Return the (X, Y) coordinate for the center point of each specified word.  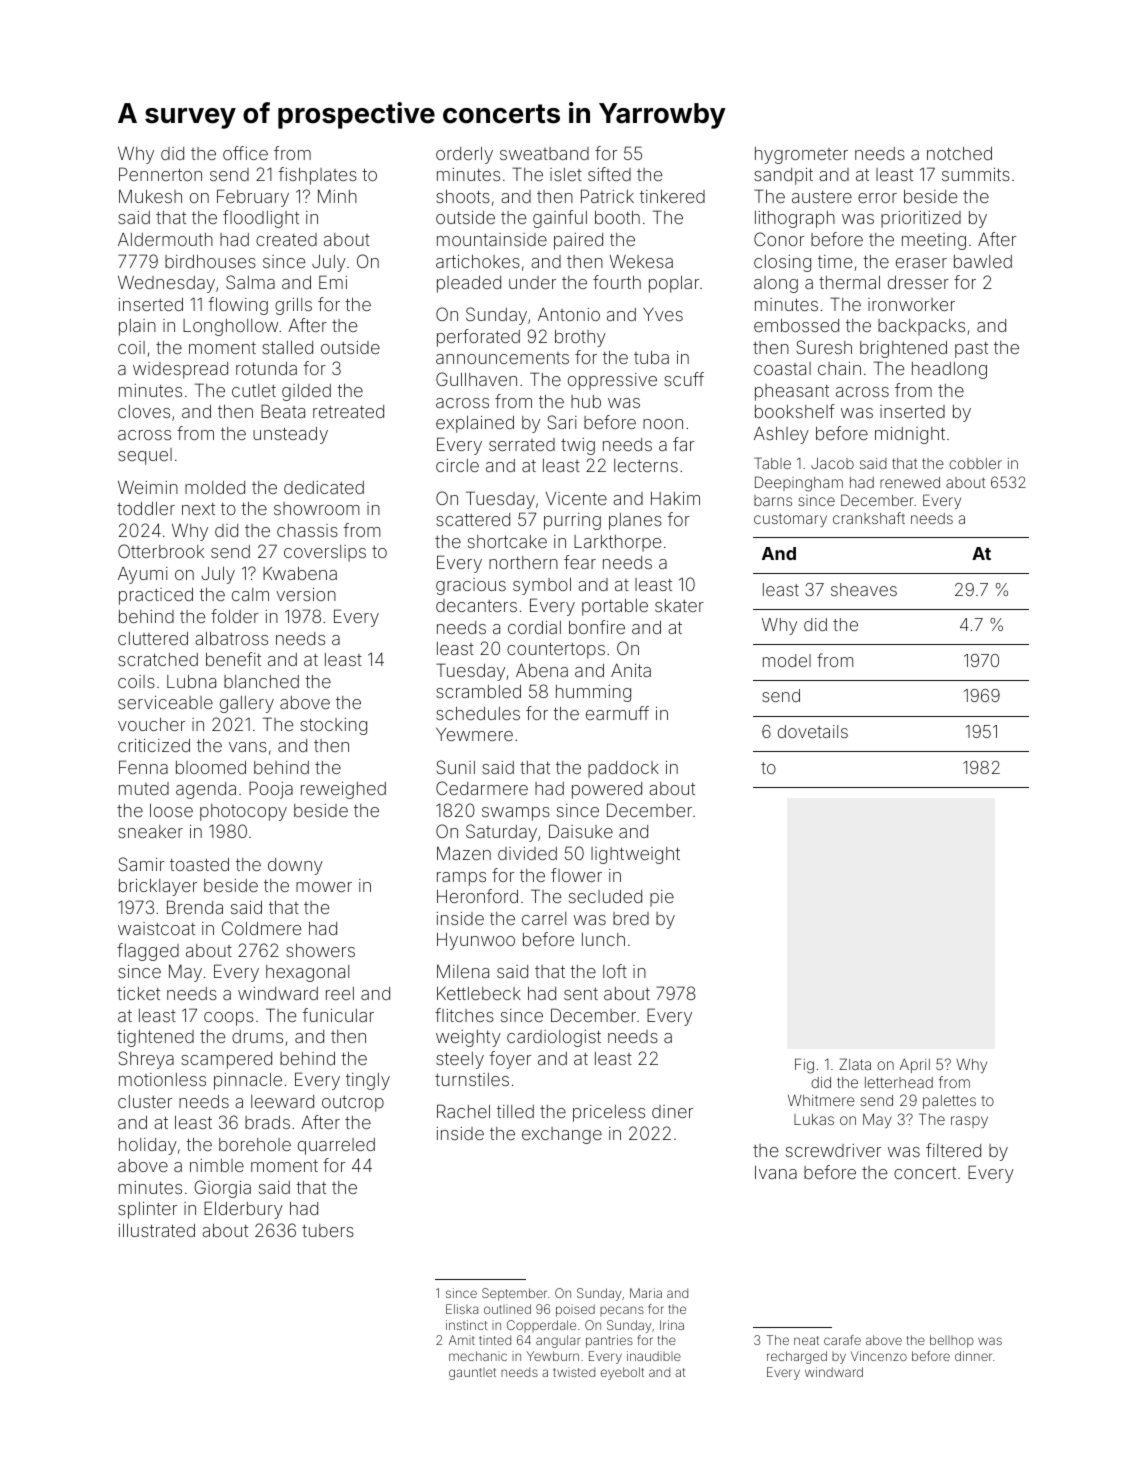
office (245, 153)
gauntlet (472, 1374)
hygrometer (801, 155)
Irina (672, 1325)
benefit (233, 659)
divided (527, 853)
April (915, 1066)
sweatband (544, 153)
